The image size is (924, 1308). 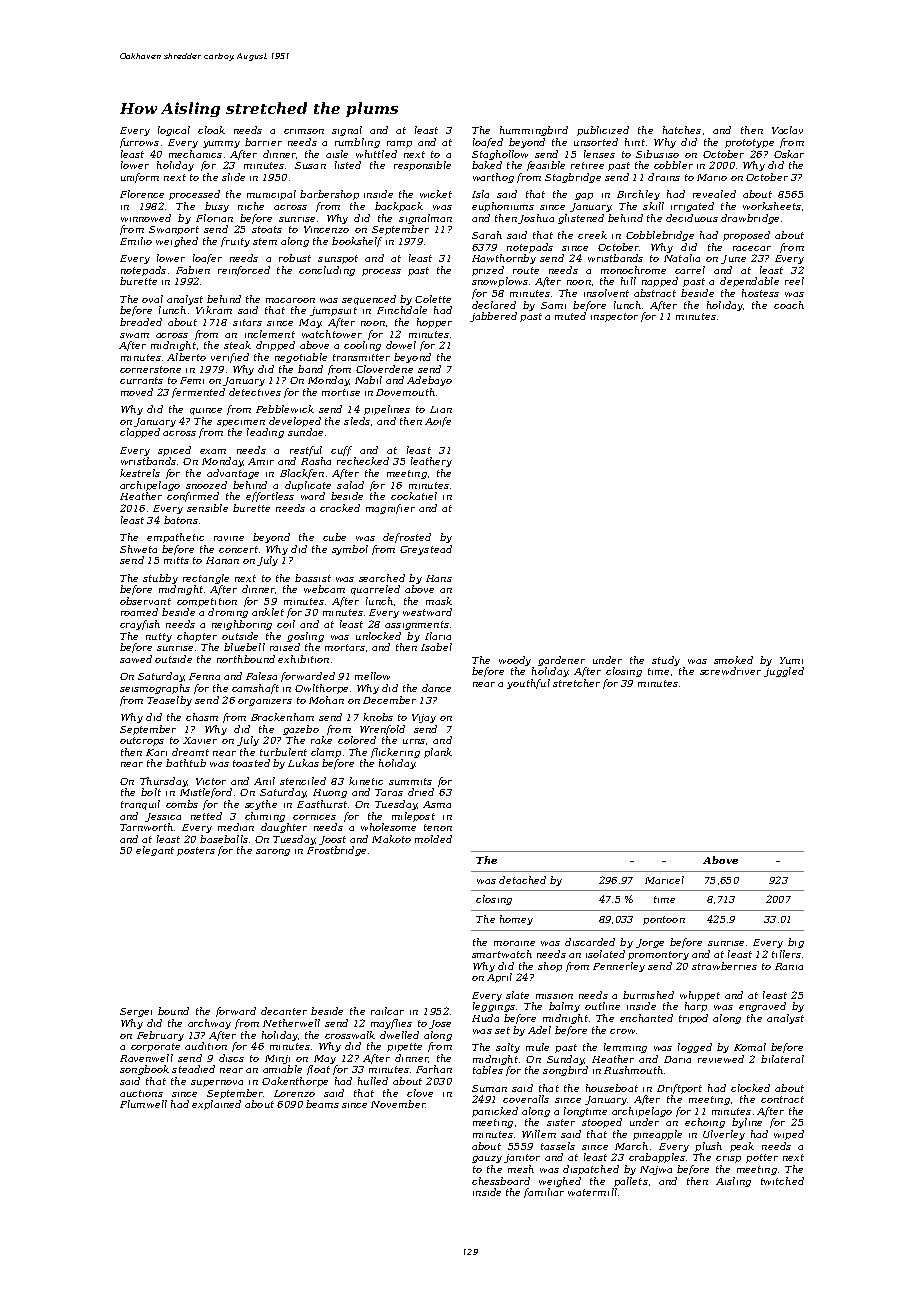 What do you see at coordinates (631, 1182) in the screenshot?
I see `pallets` at bounding box center [631, 1182].
